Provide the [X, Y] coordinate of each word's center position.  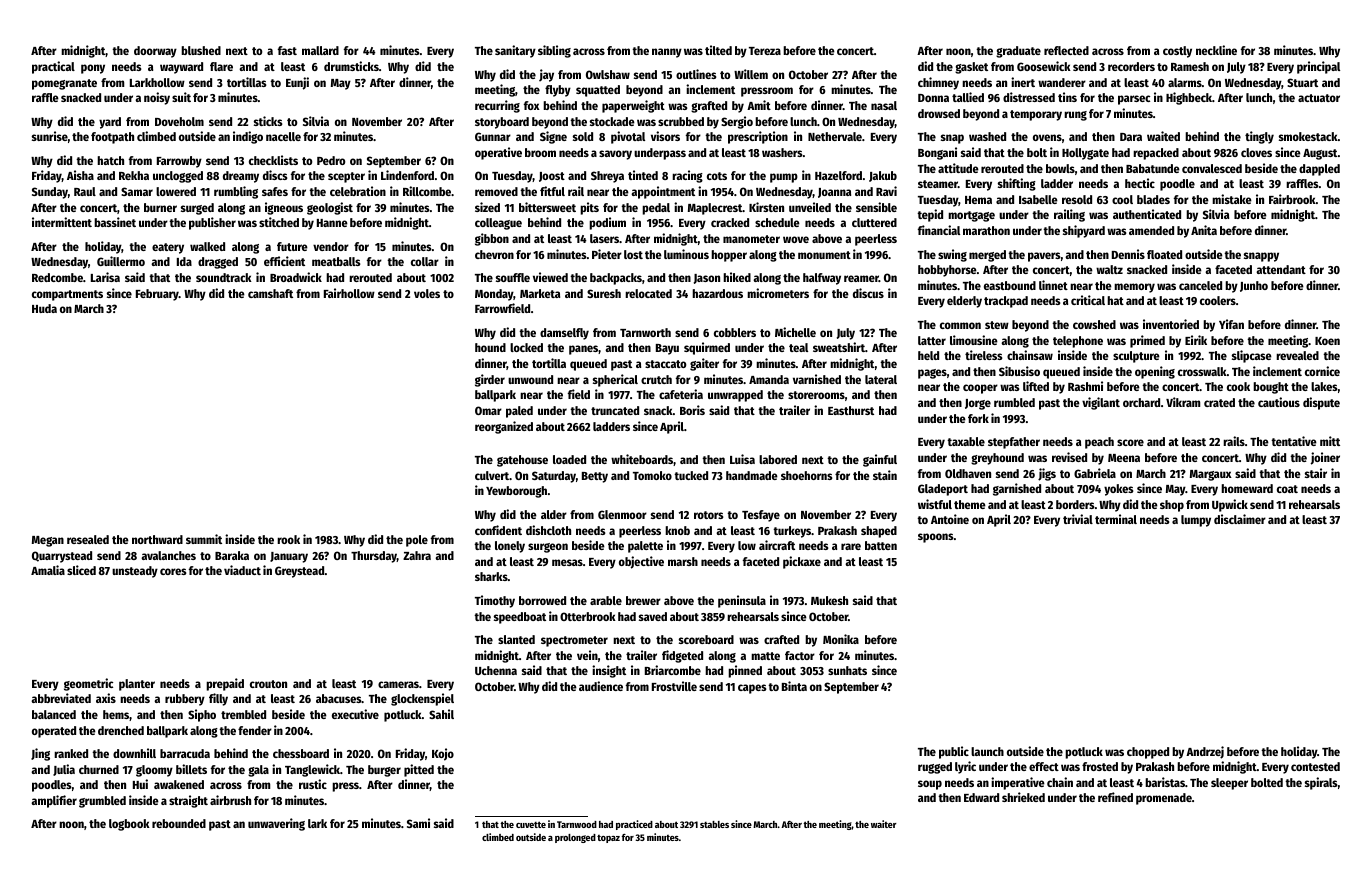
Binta [794, 686]
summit [204, 539]
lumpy [1196, 521]
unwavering [276, 824]
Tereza [765, 51]
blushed [201, 50]
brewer [643, 600]
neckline [1216, 50]
